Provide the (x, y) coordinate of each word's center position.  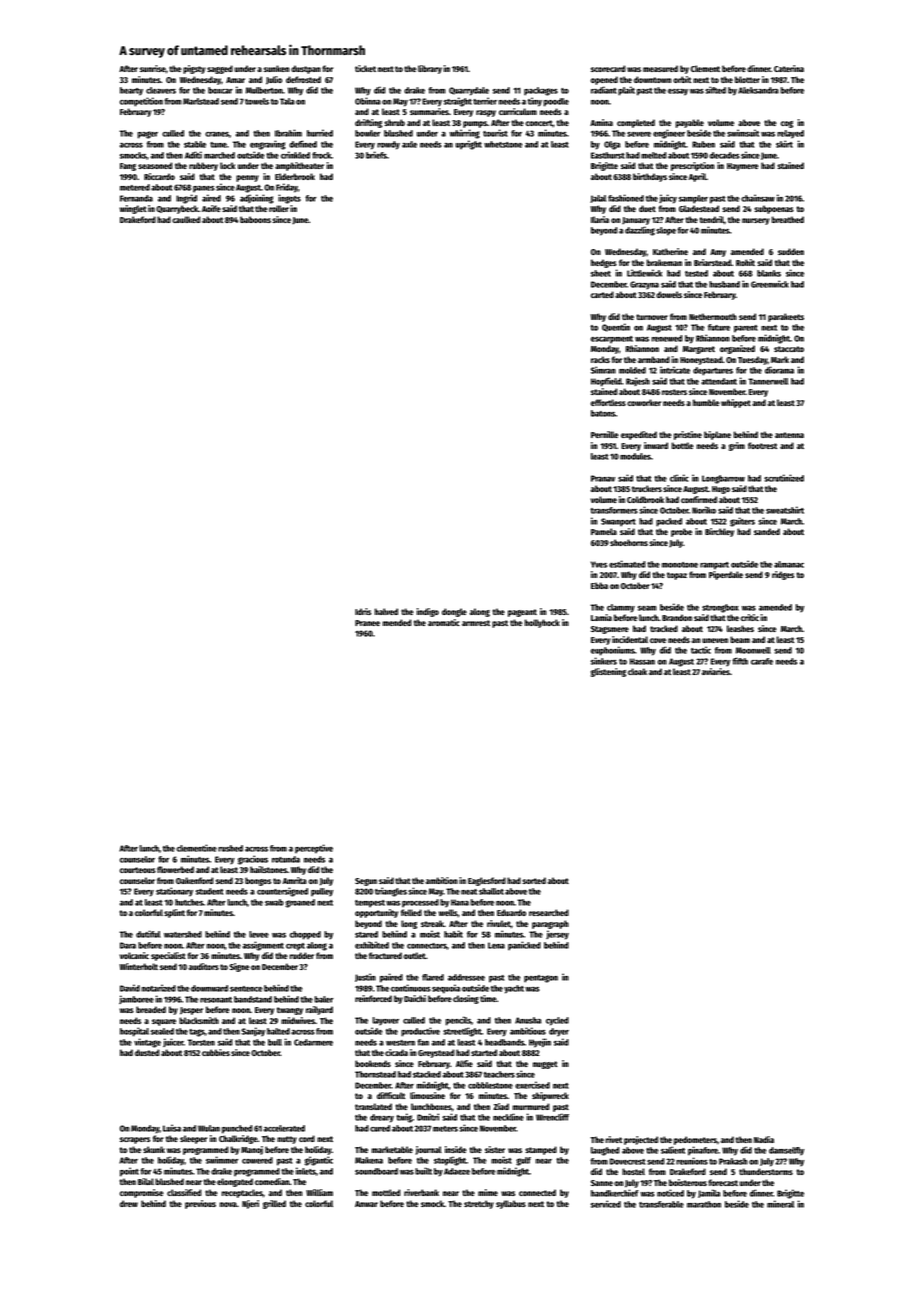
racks (600, 359)
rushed (230, 848)
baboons (255, 219)
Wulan (209, 1128)
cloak (637, 671)
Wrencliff (552, 1117)
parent (746, 329)
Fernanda (136, 198)
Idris (363, 611)
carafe (762, 661)
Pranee (367, 623)
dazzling (640, 231)
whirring (464, 134)
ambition (442, 880)
